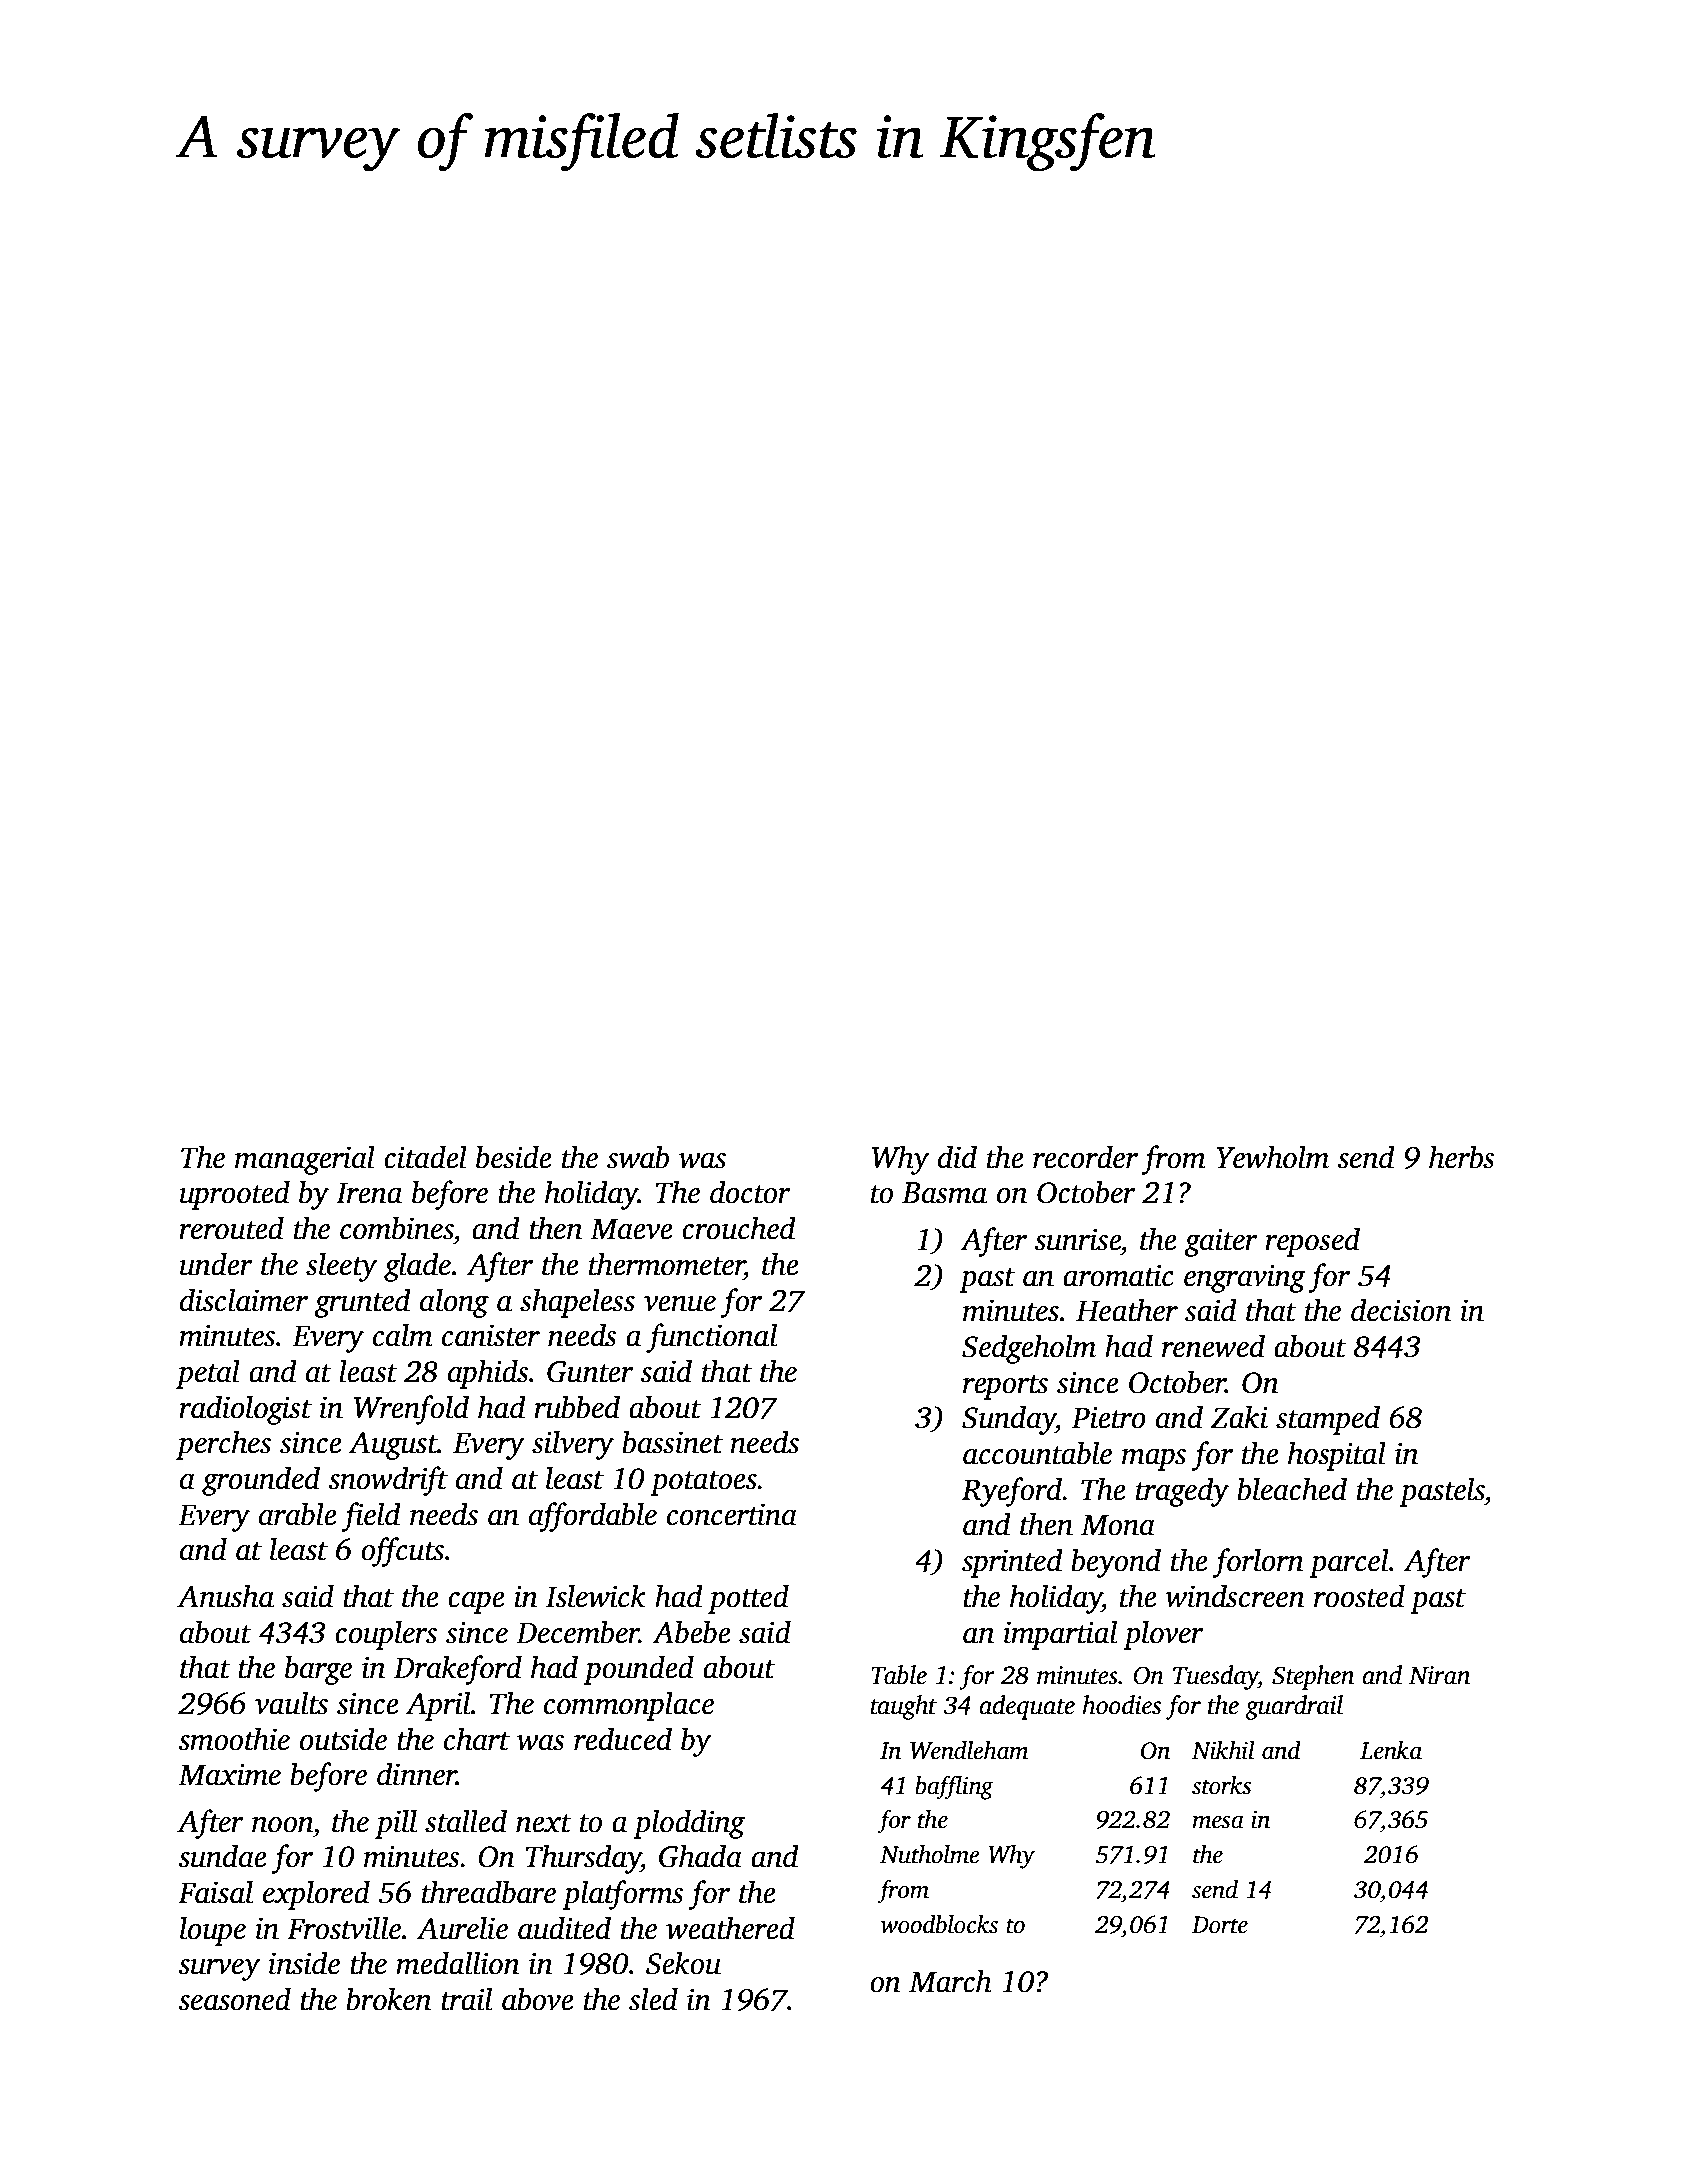  What do you see at coordinates (458, 1670) in the screenshot?
I see `Drakeford` at bounding box center [458, 1670].
